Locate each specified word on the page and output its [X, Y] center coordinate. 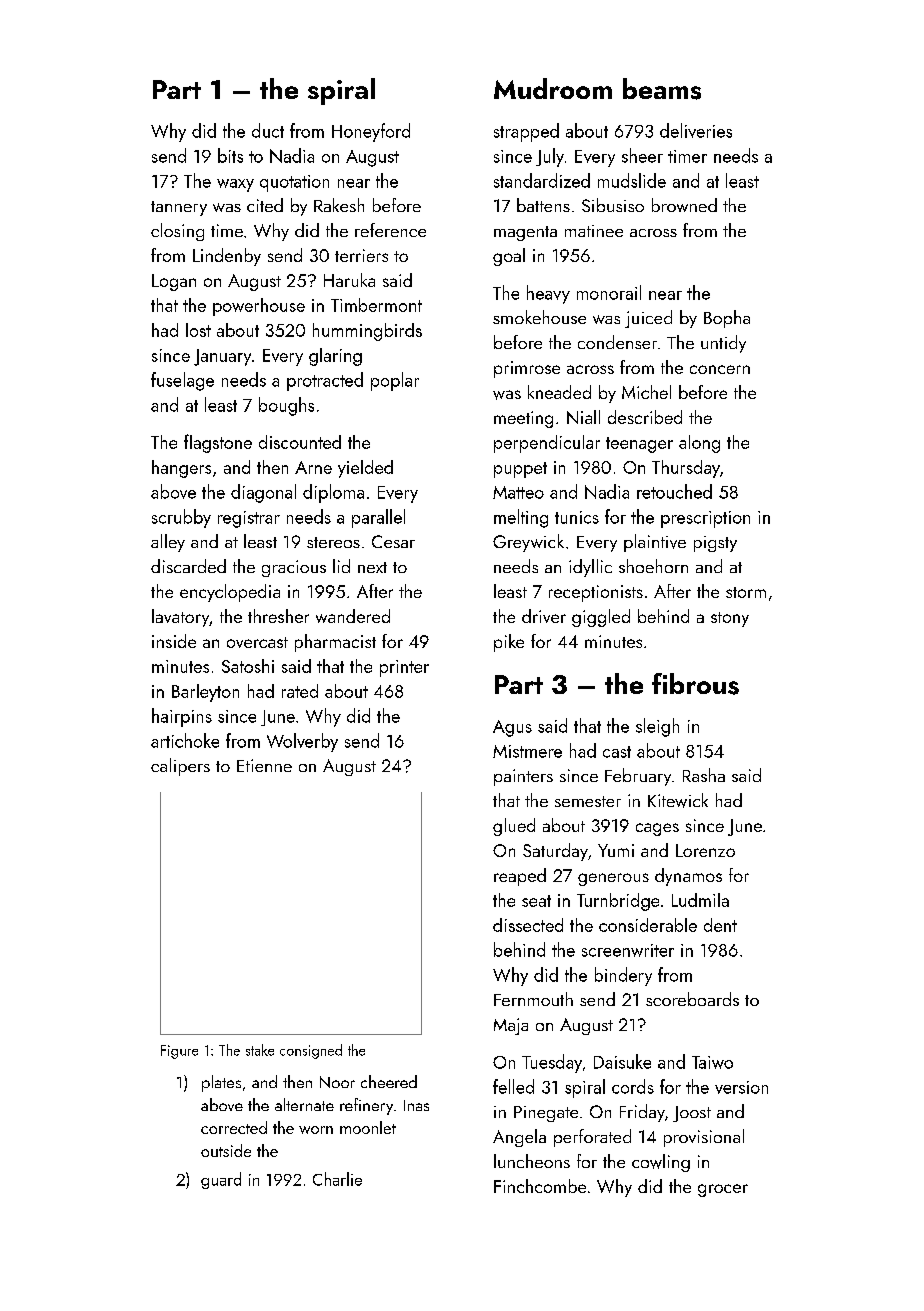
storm [746, 592]
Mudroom [553, 88]
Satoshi [248, 666]
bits [230, 155]
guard [221, 1180]
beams [662, 89]
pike [509, 643]
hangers [181, 469]
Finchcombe [540, 1186]
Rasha [704, 775]
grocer [723, 1190]
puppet [520, 470]
